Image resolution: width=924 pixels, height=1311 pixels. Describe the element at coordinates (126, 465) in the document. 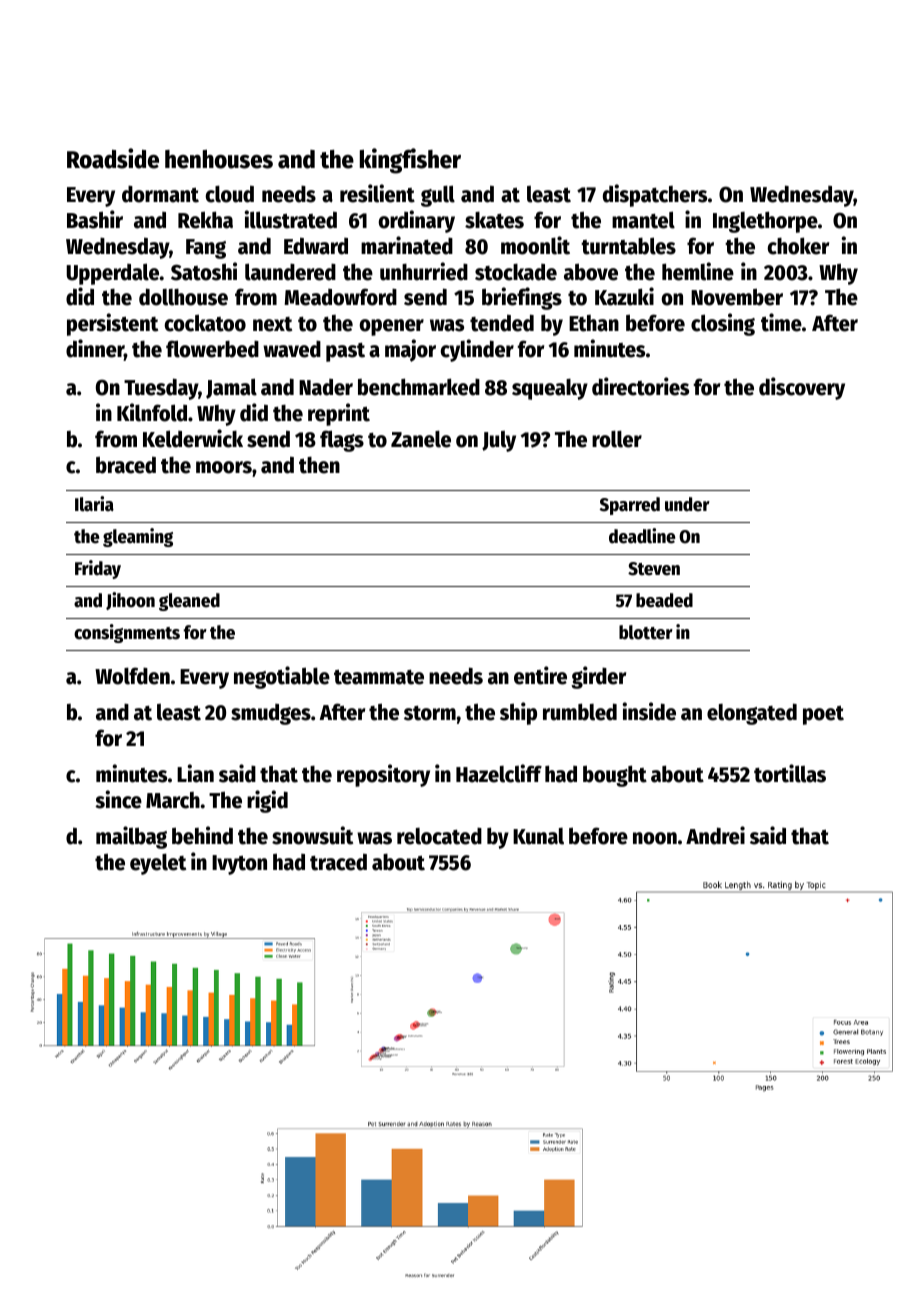

I see `braced` at that location.
